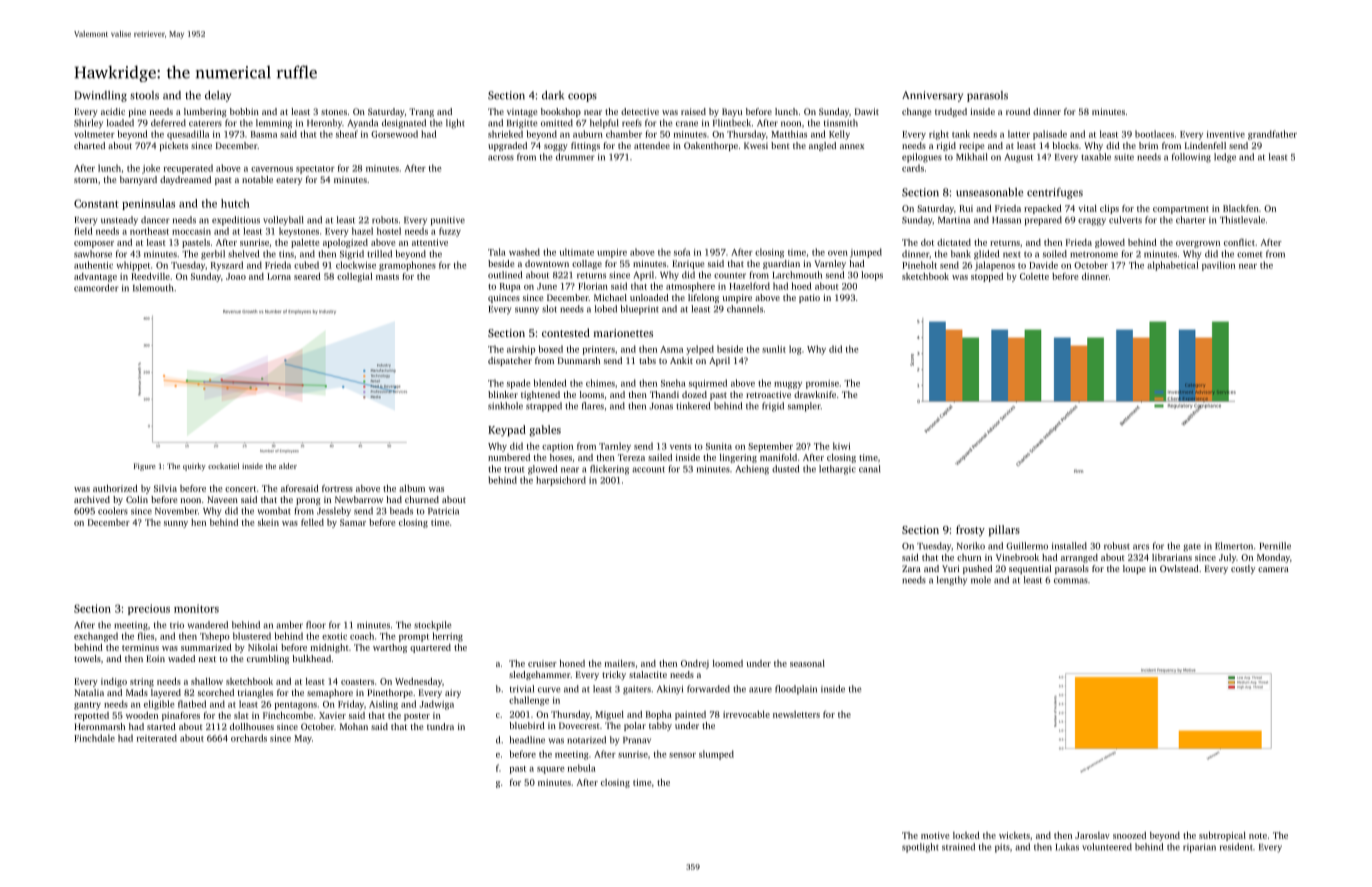 This document has width=1372, height=887. Describe the element at coordinates (551, 770) in the document. I see `square` at that location.
